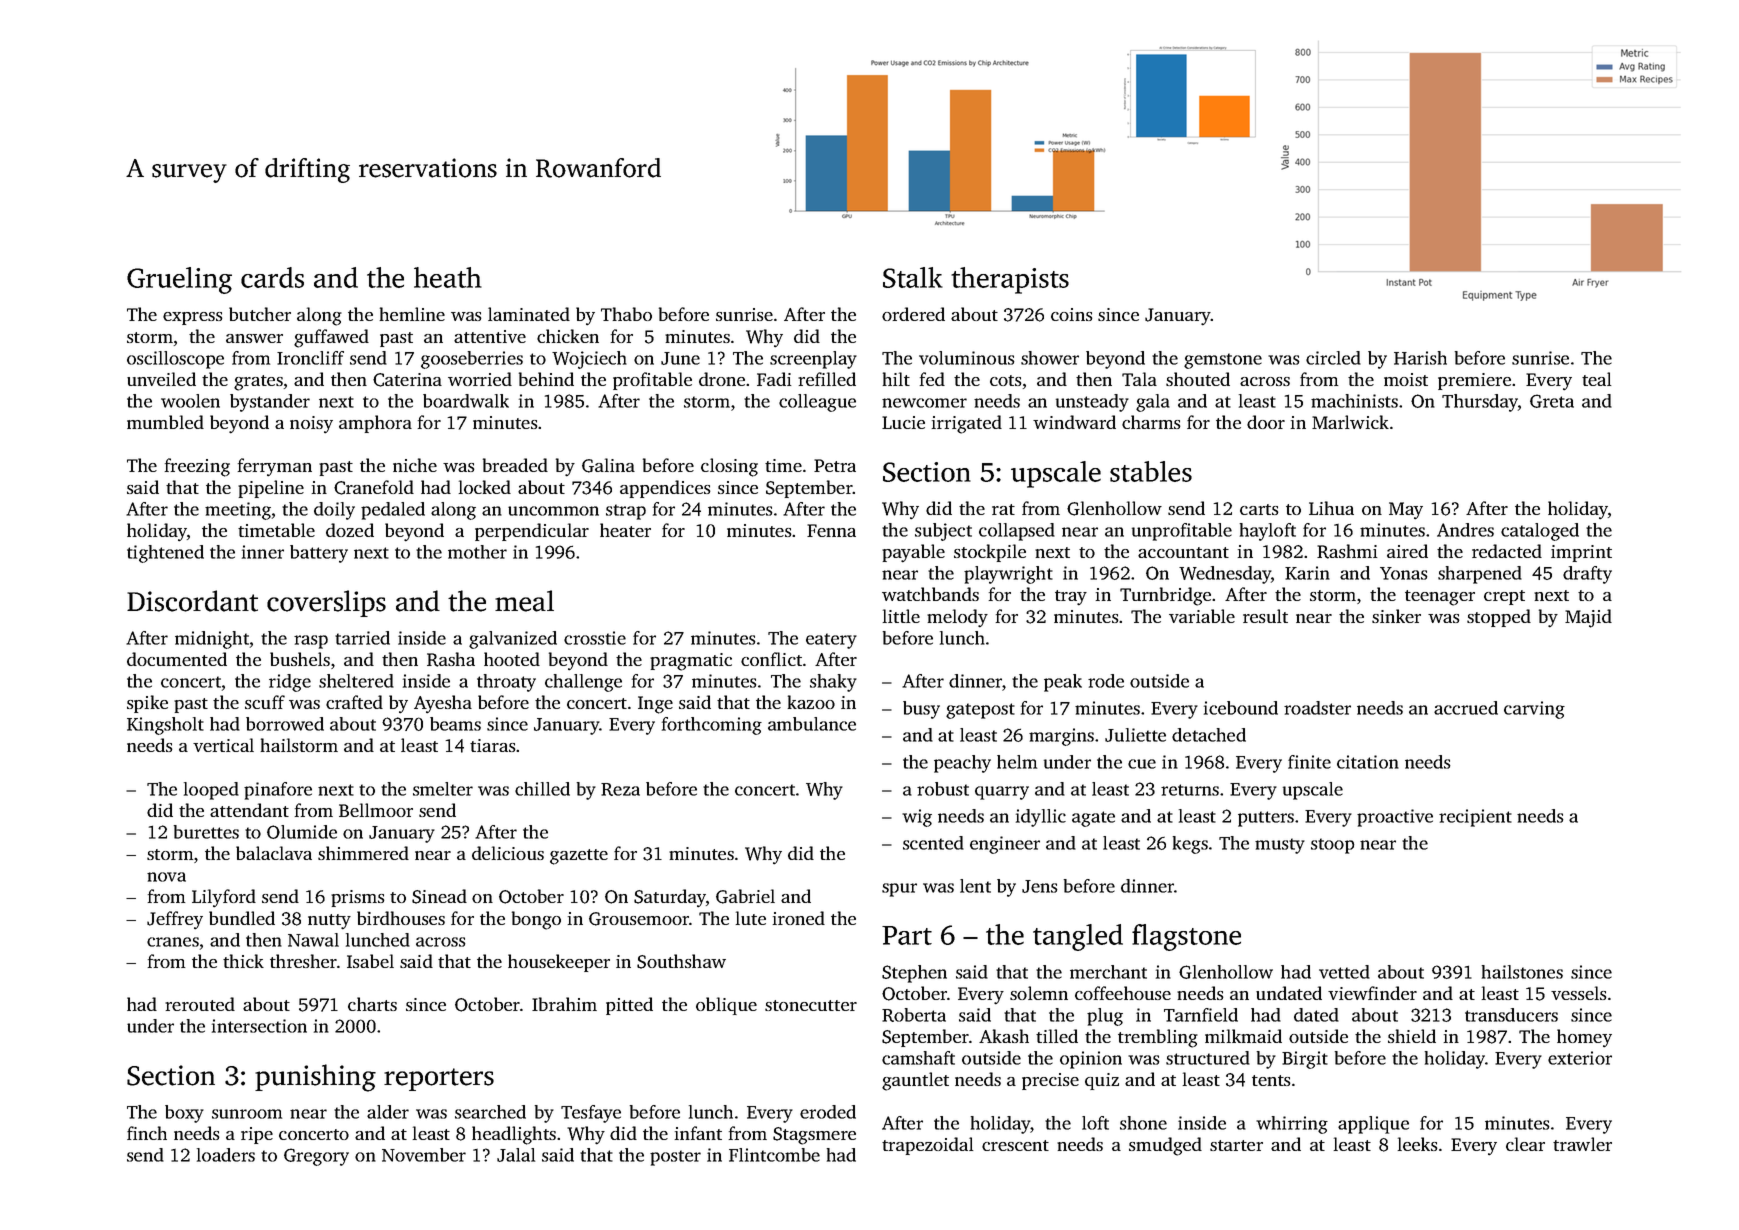 This screenshot has height=1230, width=1739. Describe the element at coordinates (374, 487) in the screenshot. I see `Cranefold` at that location.
